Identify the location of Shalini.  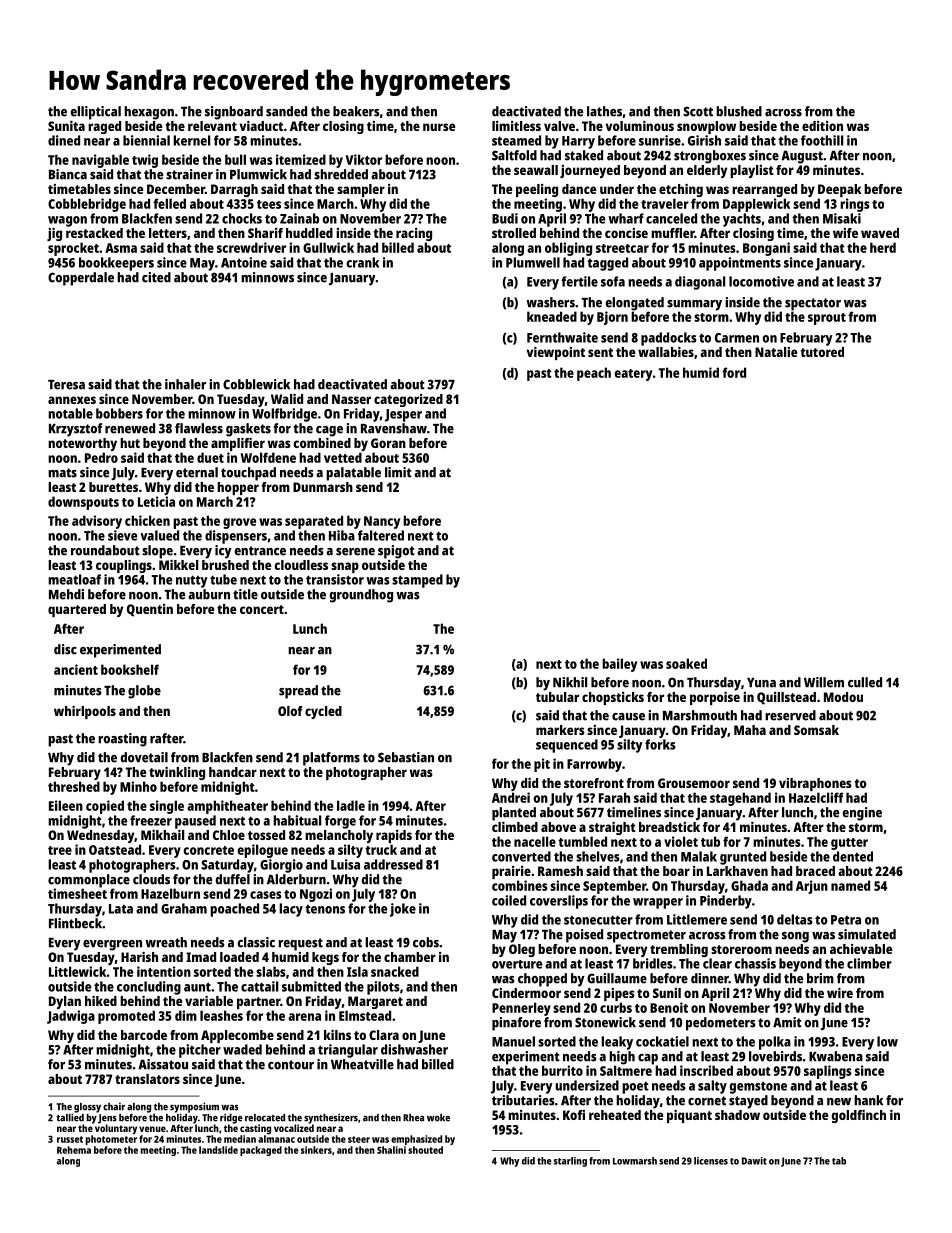
(391, 1150).
